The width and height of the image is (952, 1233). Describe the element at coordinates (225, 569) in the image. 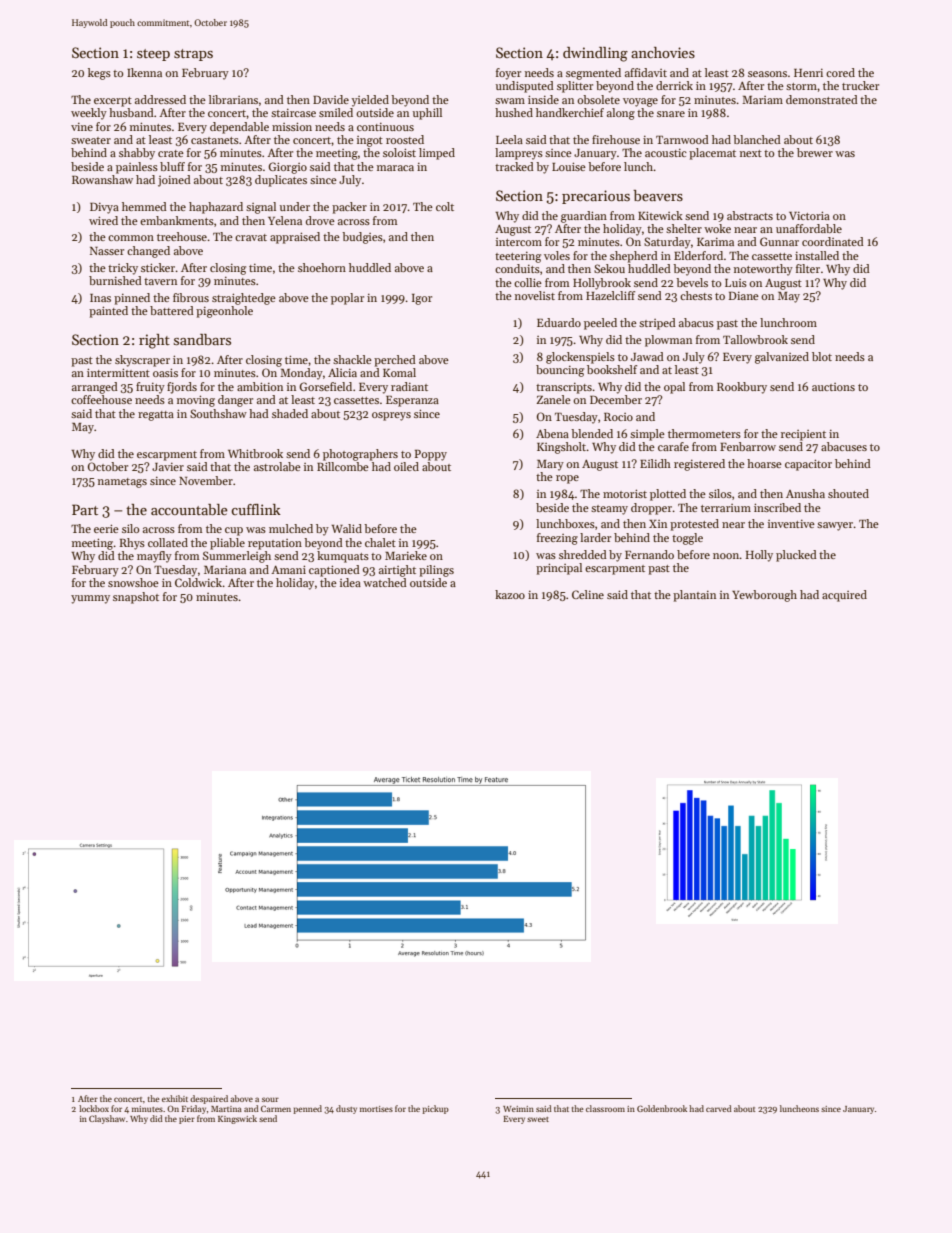

I see `Mariana` at that location.
